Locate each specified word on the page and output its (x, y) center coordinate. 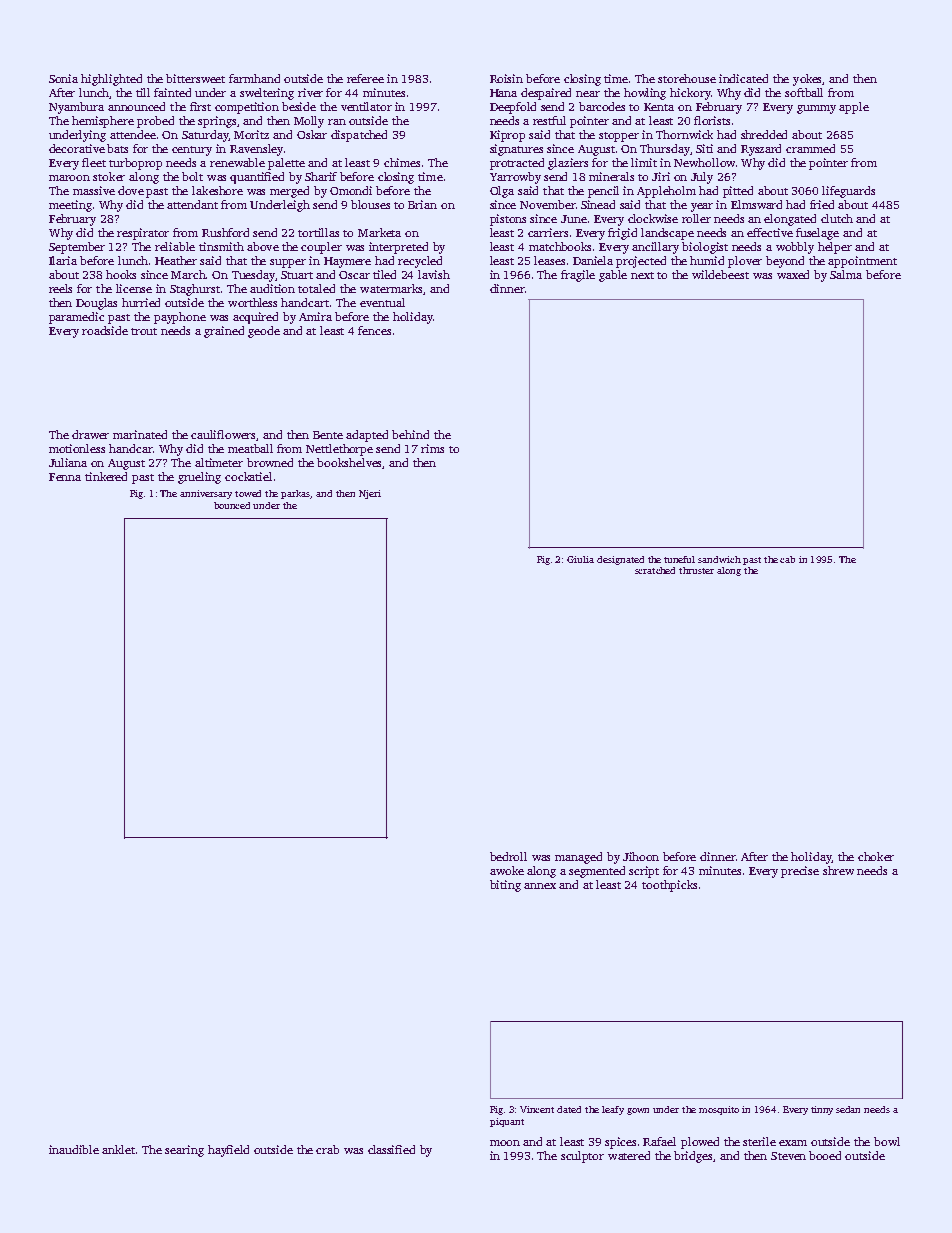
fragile (578, 276)
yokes (808, 80)
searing (184, 1151)
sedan (848, 1109)
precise (800, 872)
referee (365, 78)
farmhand (254, 78)
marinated (140, 434)
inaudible (74, 1149)
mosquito (719, 1110)
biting (505, 886)
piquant (507, 1122)
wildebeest (720, 274)
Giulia (580, 559)
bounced (232, 505)
